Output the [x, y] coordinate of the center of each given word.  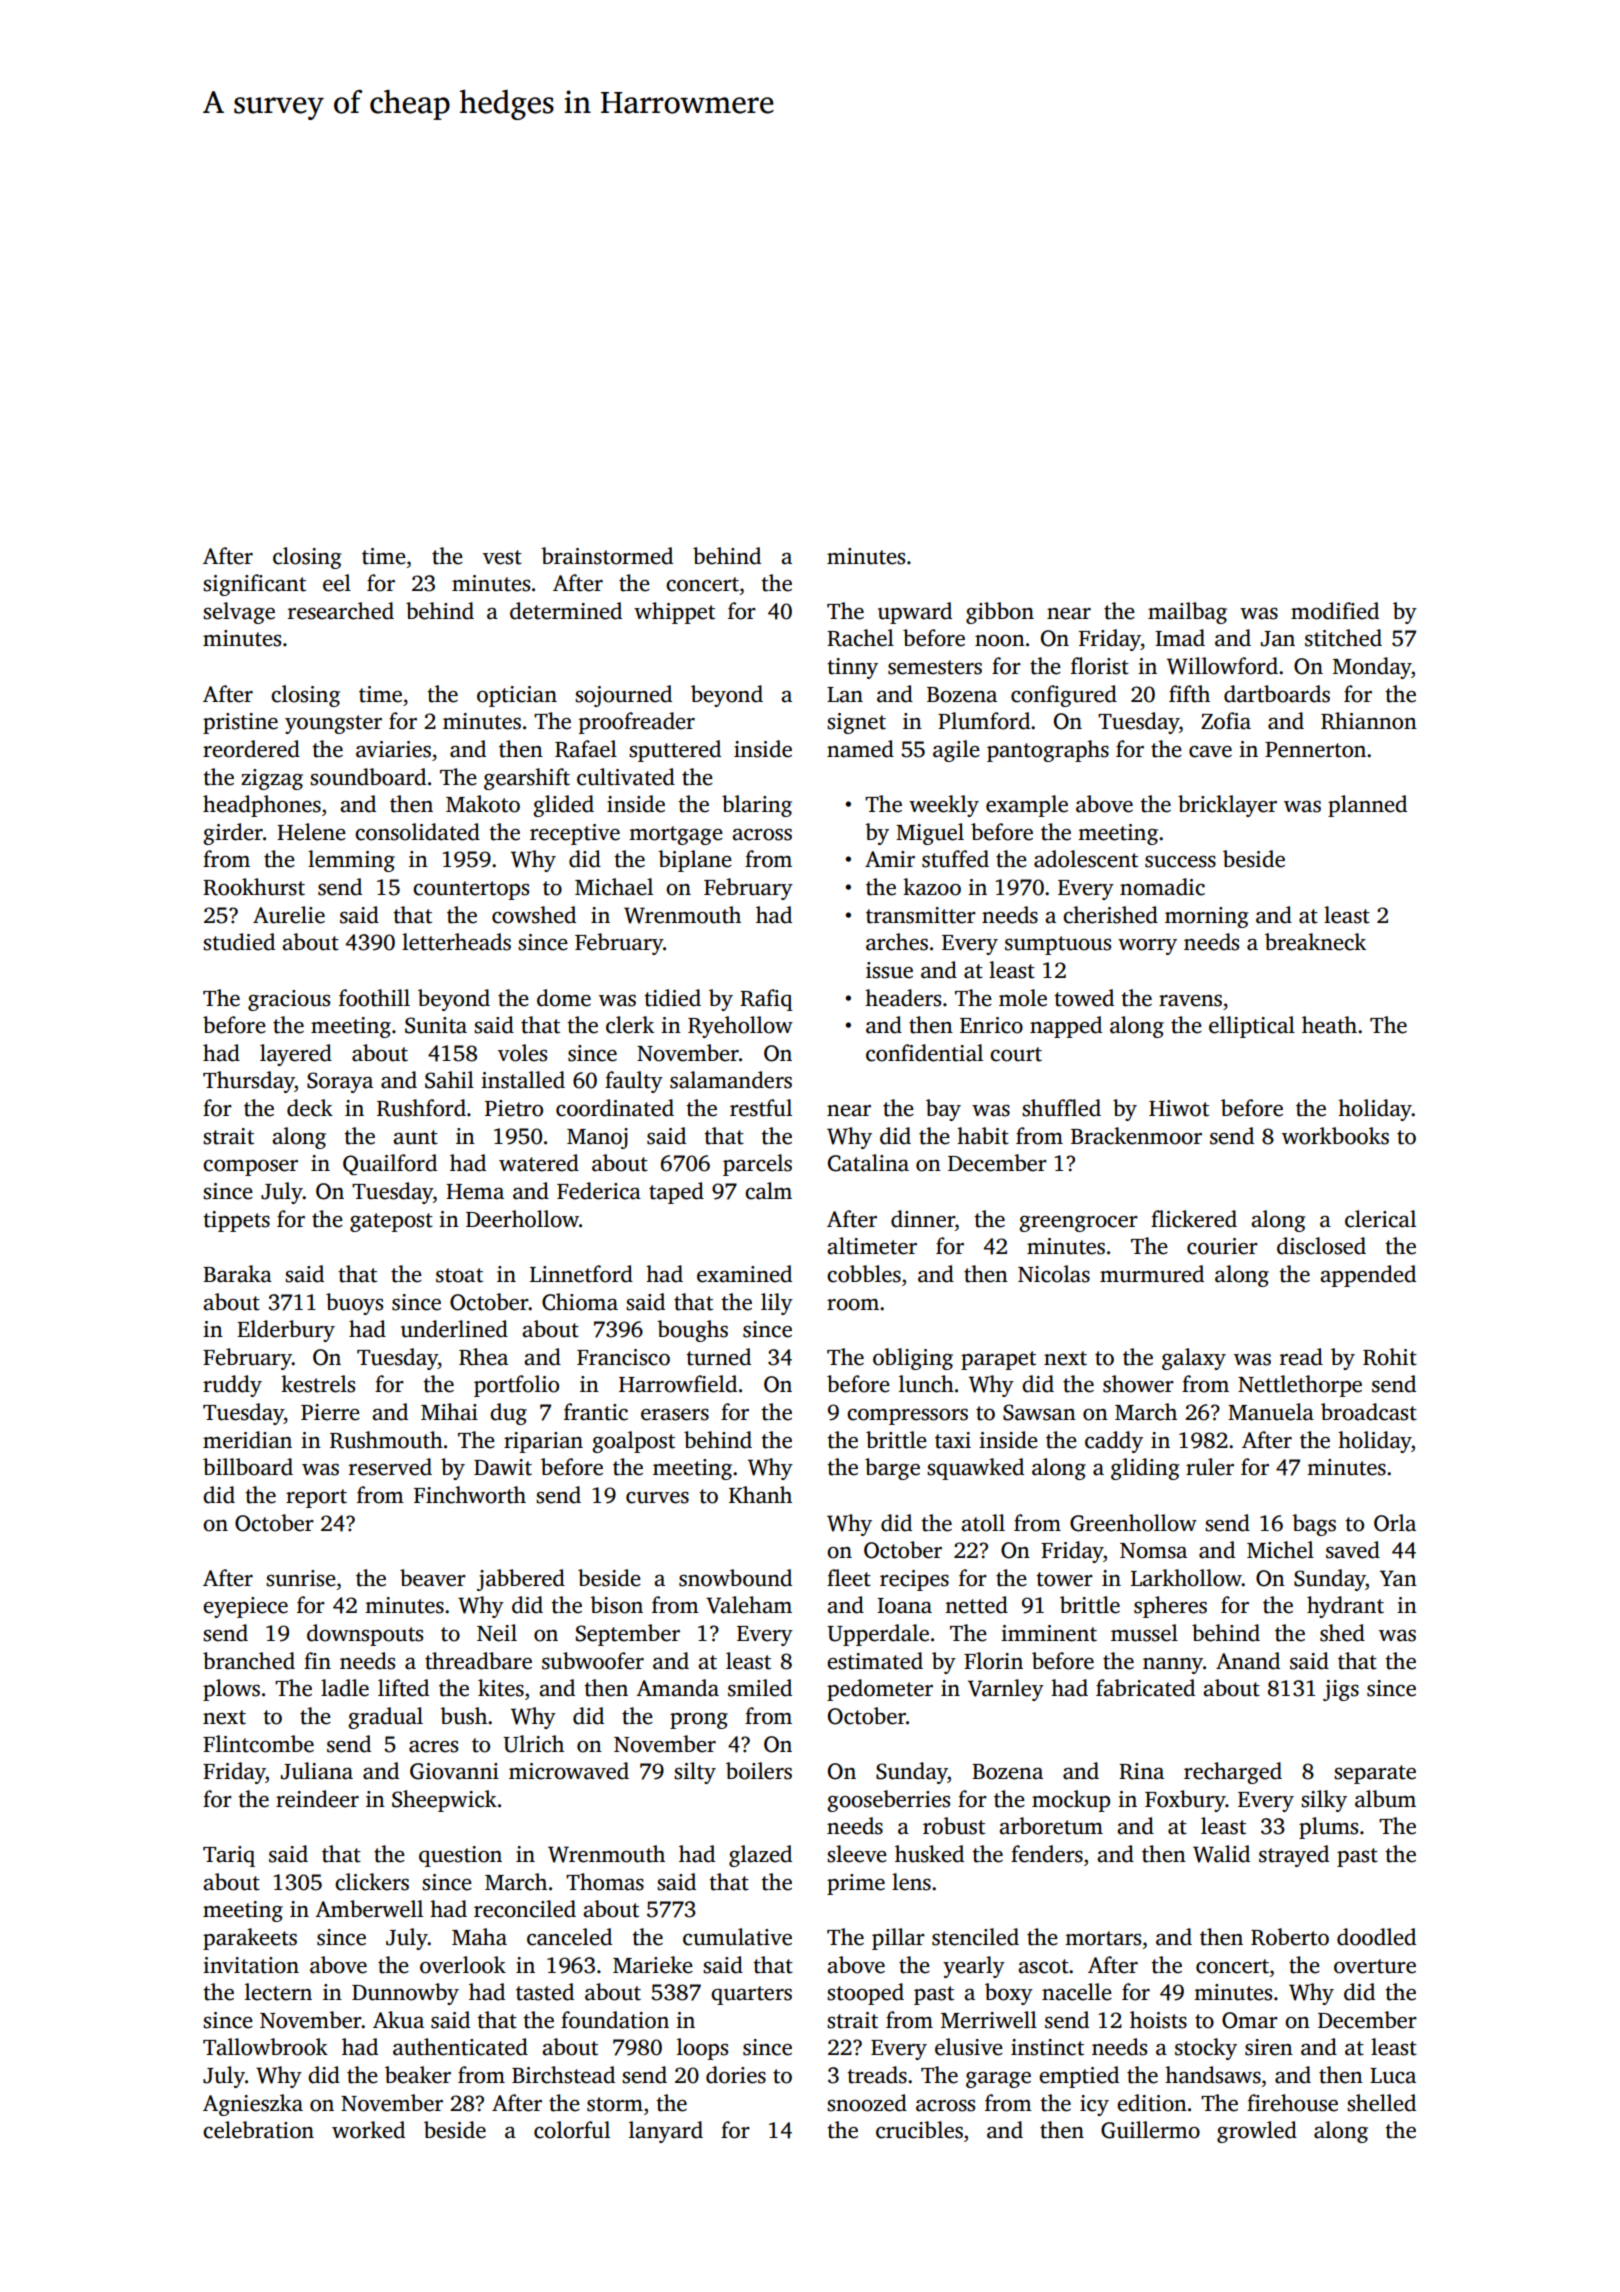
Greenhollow [1133, 1523]
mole [1023, 998]
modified [1335, 611]
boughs [692, 1331]
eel [337, 583]
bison [616, 1605]
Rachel [860, 638]
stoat [459, 1275]
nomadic [1162, 887]
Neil [497, 1633]
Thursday [249, 1082]
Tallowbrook [265, 2047]
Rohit [1390, 1357]
